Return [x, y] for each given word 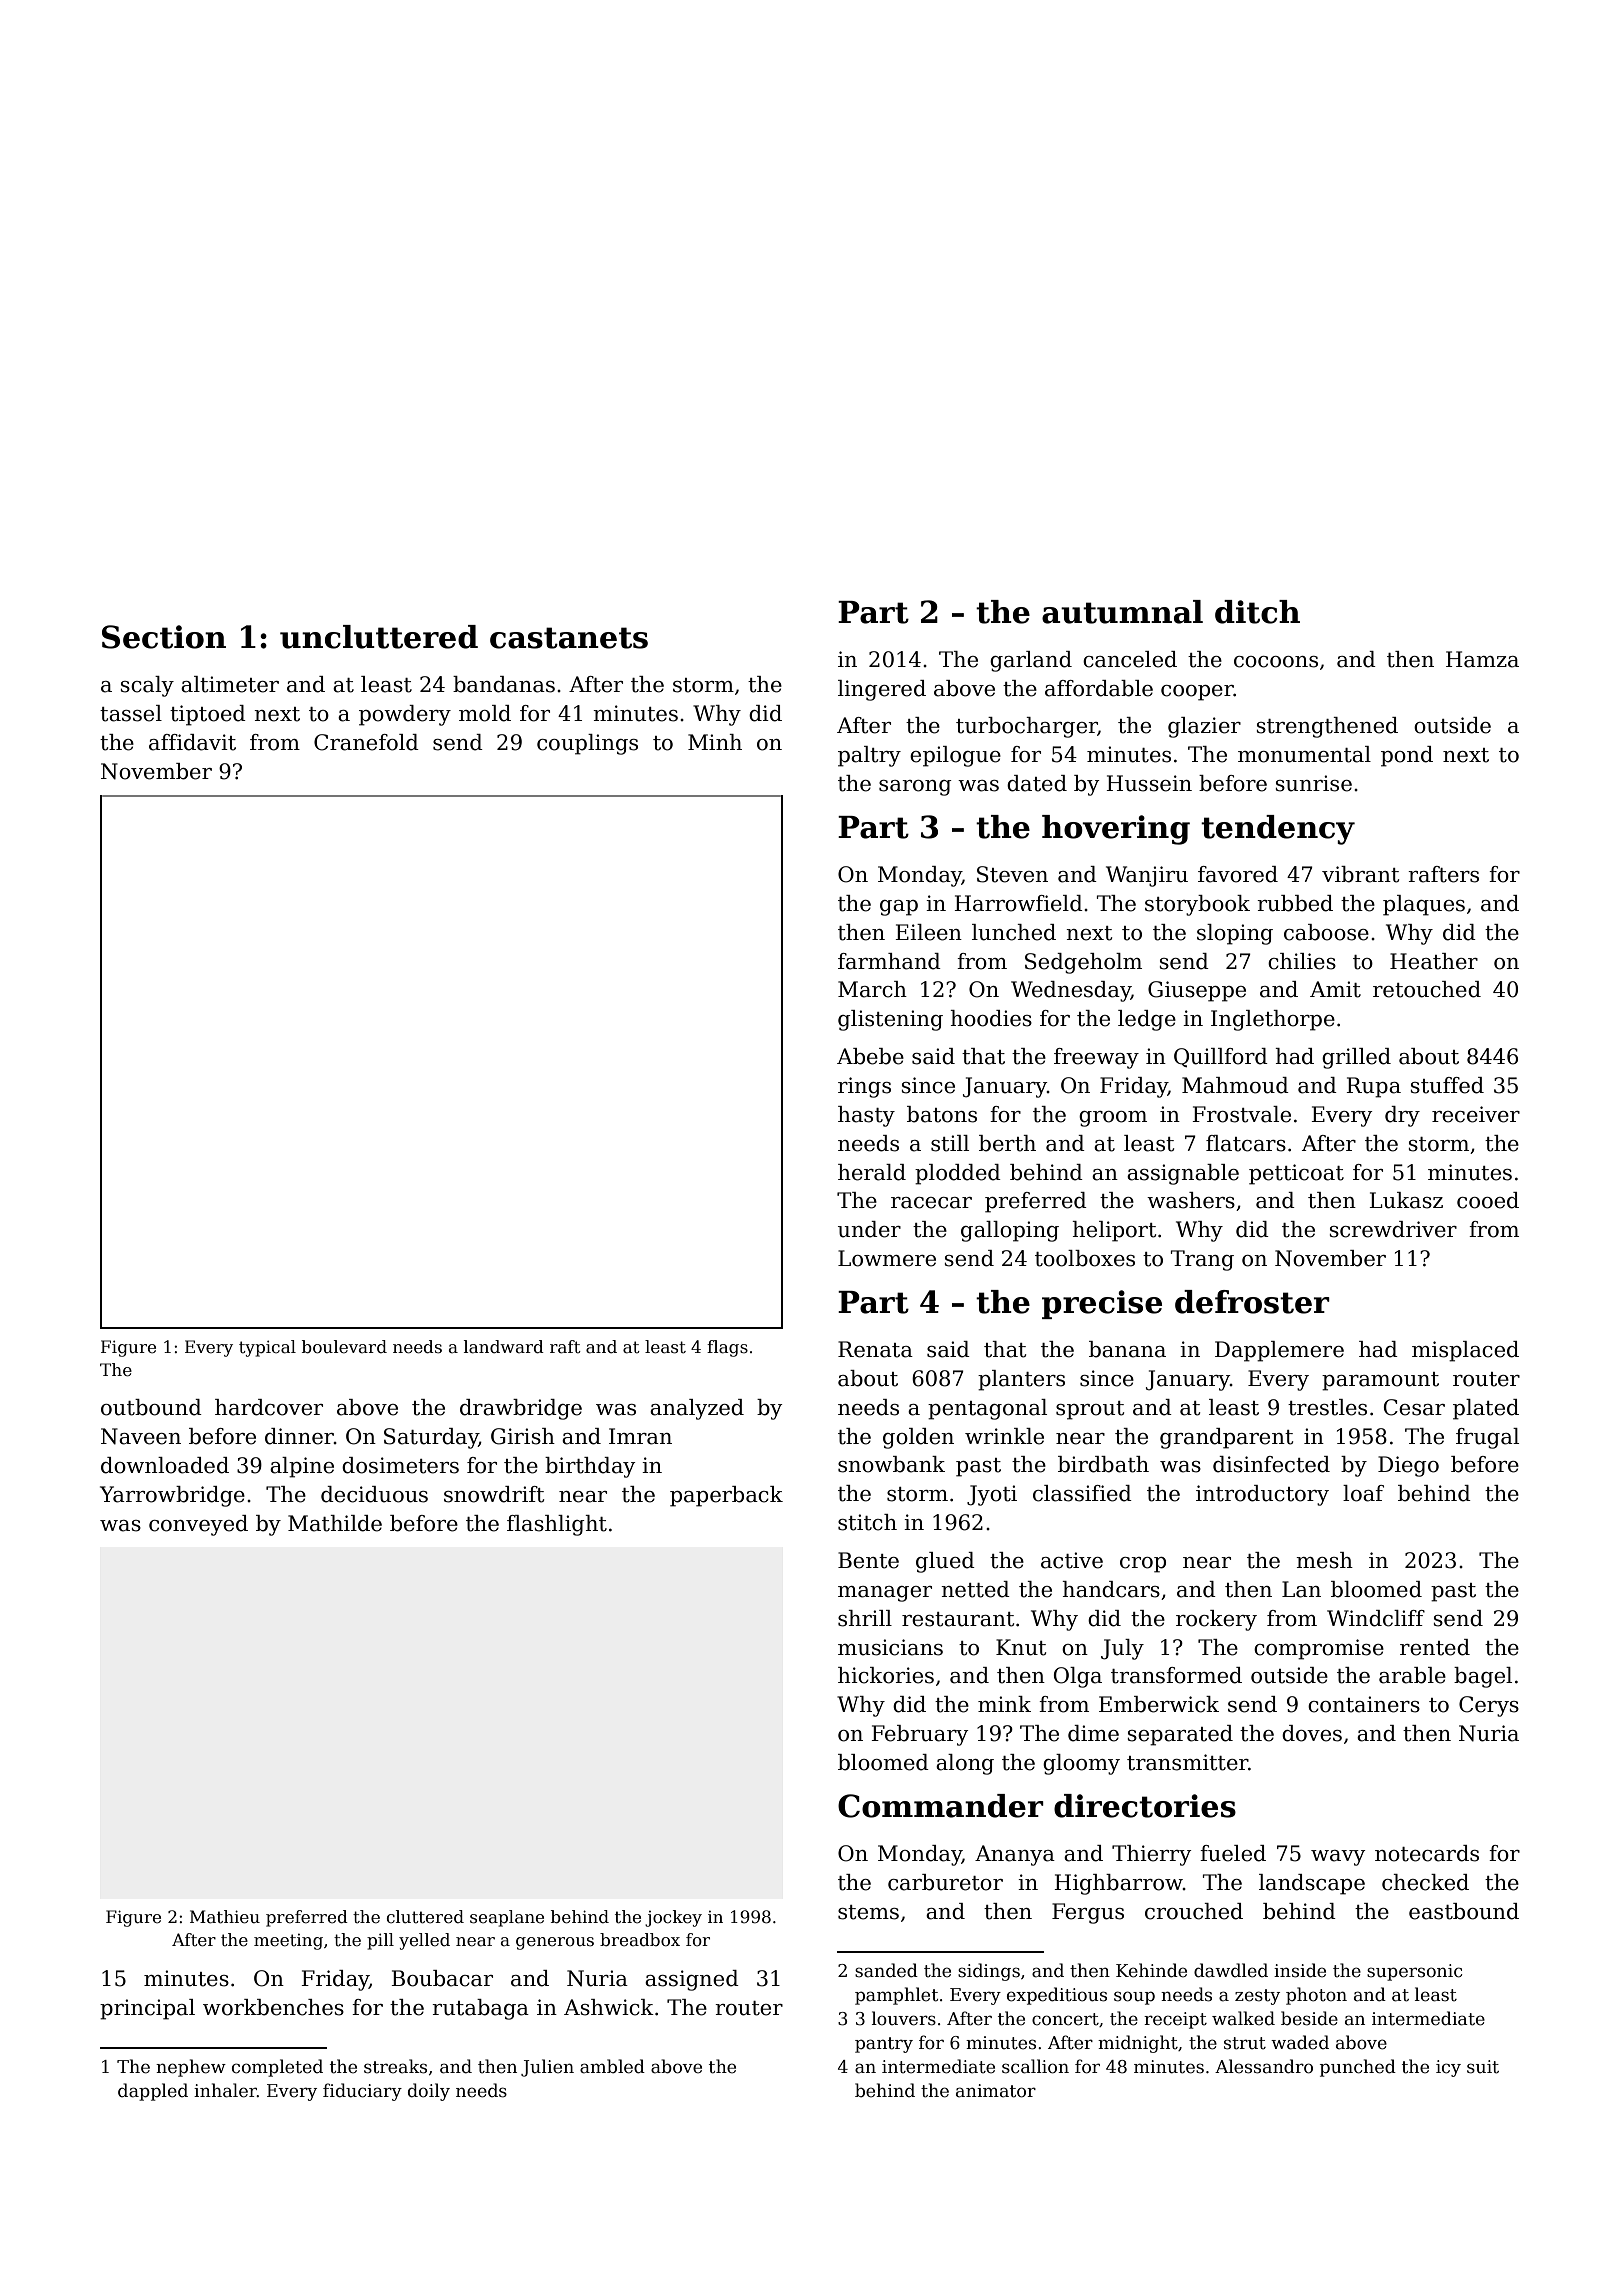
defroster [1252, 1302]
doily [429, 2092]
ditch [1257, 612]
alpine [302, 1467]
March [872, 989]
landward [504, 1347]
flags [727, 1348]
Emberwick [1159, 1704]
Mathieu [225, 1917]
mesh [1324, 1560]
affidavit [192, 742]
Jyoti [992, 1495]
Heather [1434, 961]
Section [164, 637]
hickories [886, 1675]
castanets [569, 638]
